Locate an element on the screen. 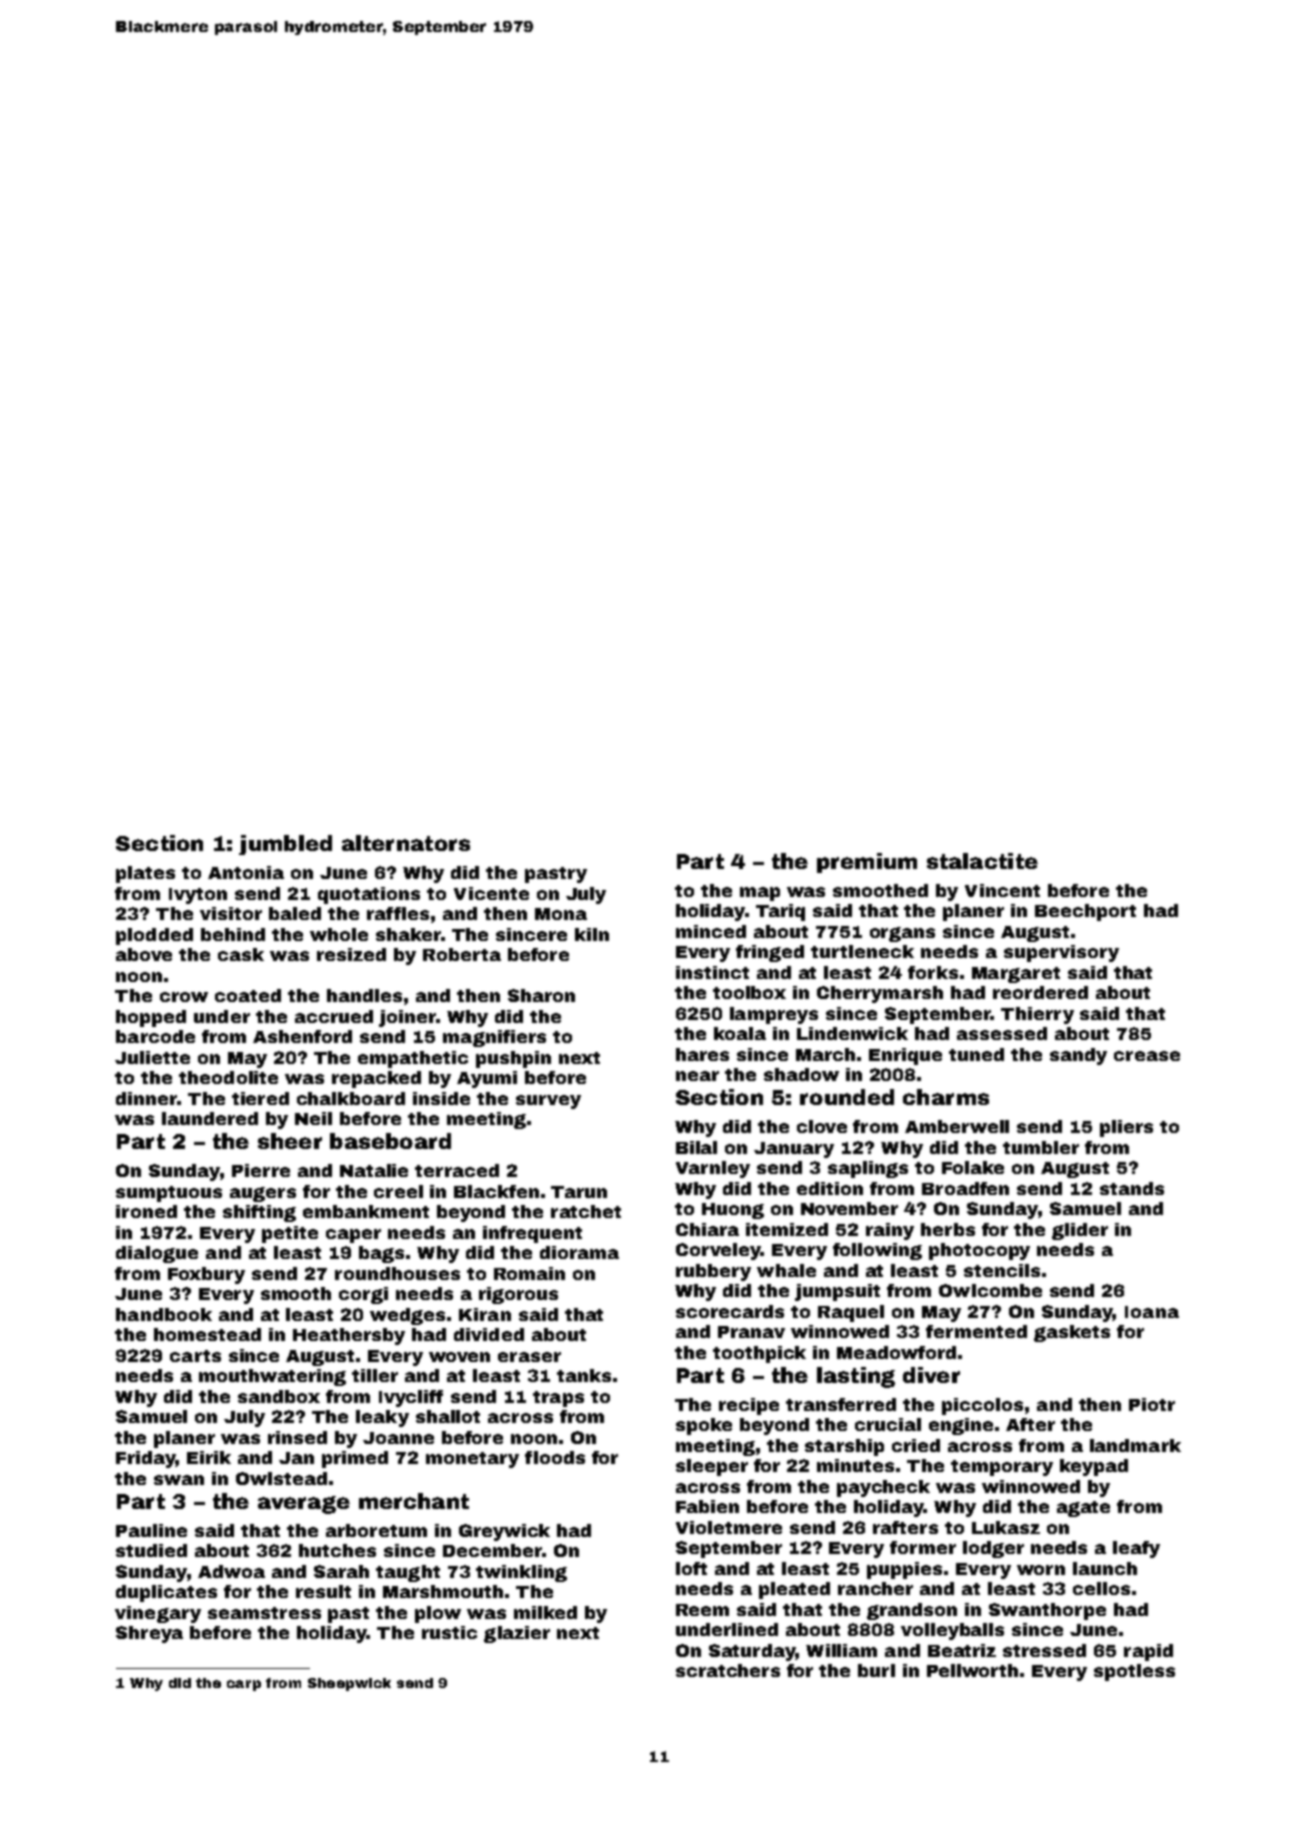 The height and width of the screenshot is (1836, 1298). herbs is located at coordinates (948, 1229).
